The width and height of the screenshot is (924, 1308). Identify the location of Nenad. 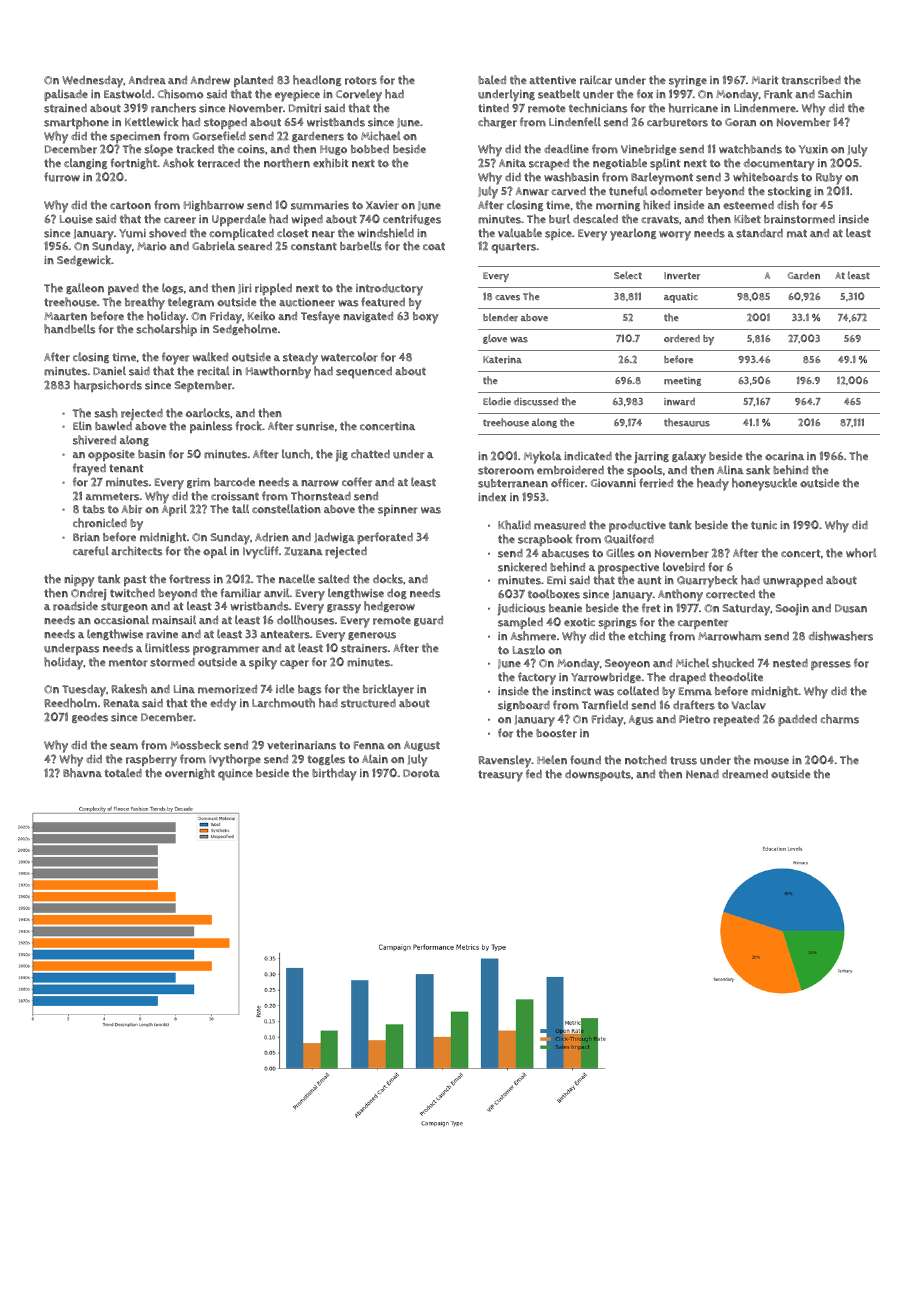
(702, 773).
